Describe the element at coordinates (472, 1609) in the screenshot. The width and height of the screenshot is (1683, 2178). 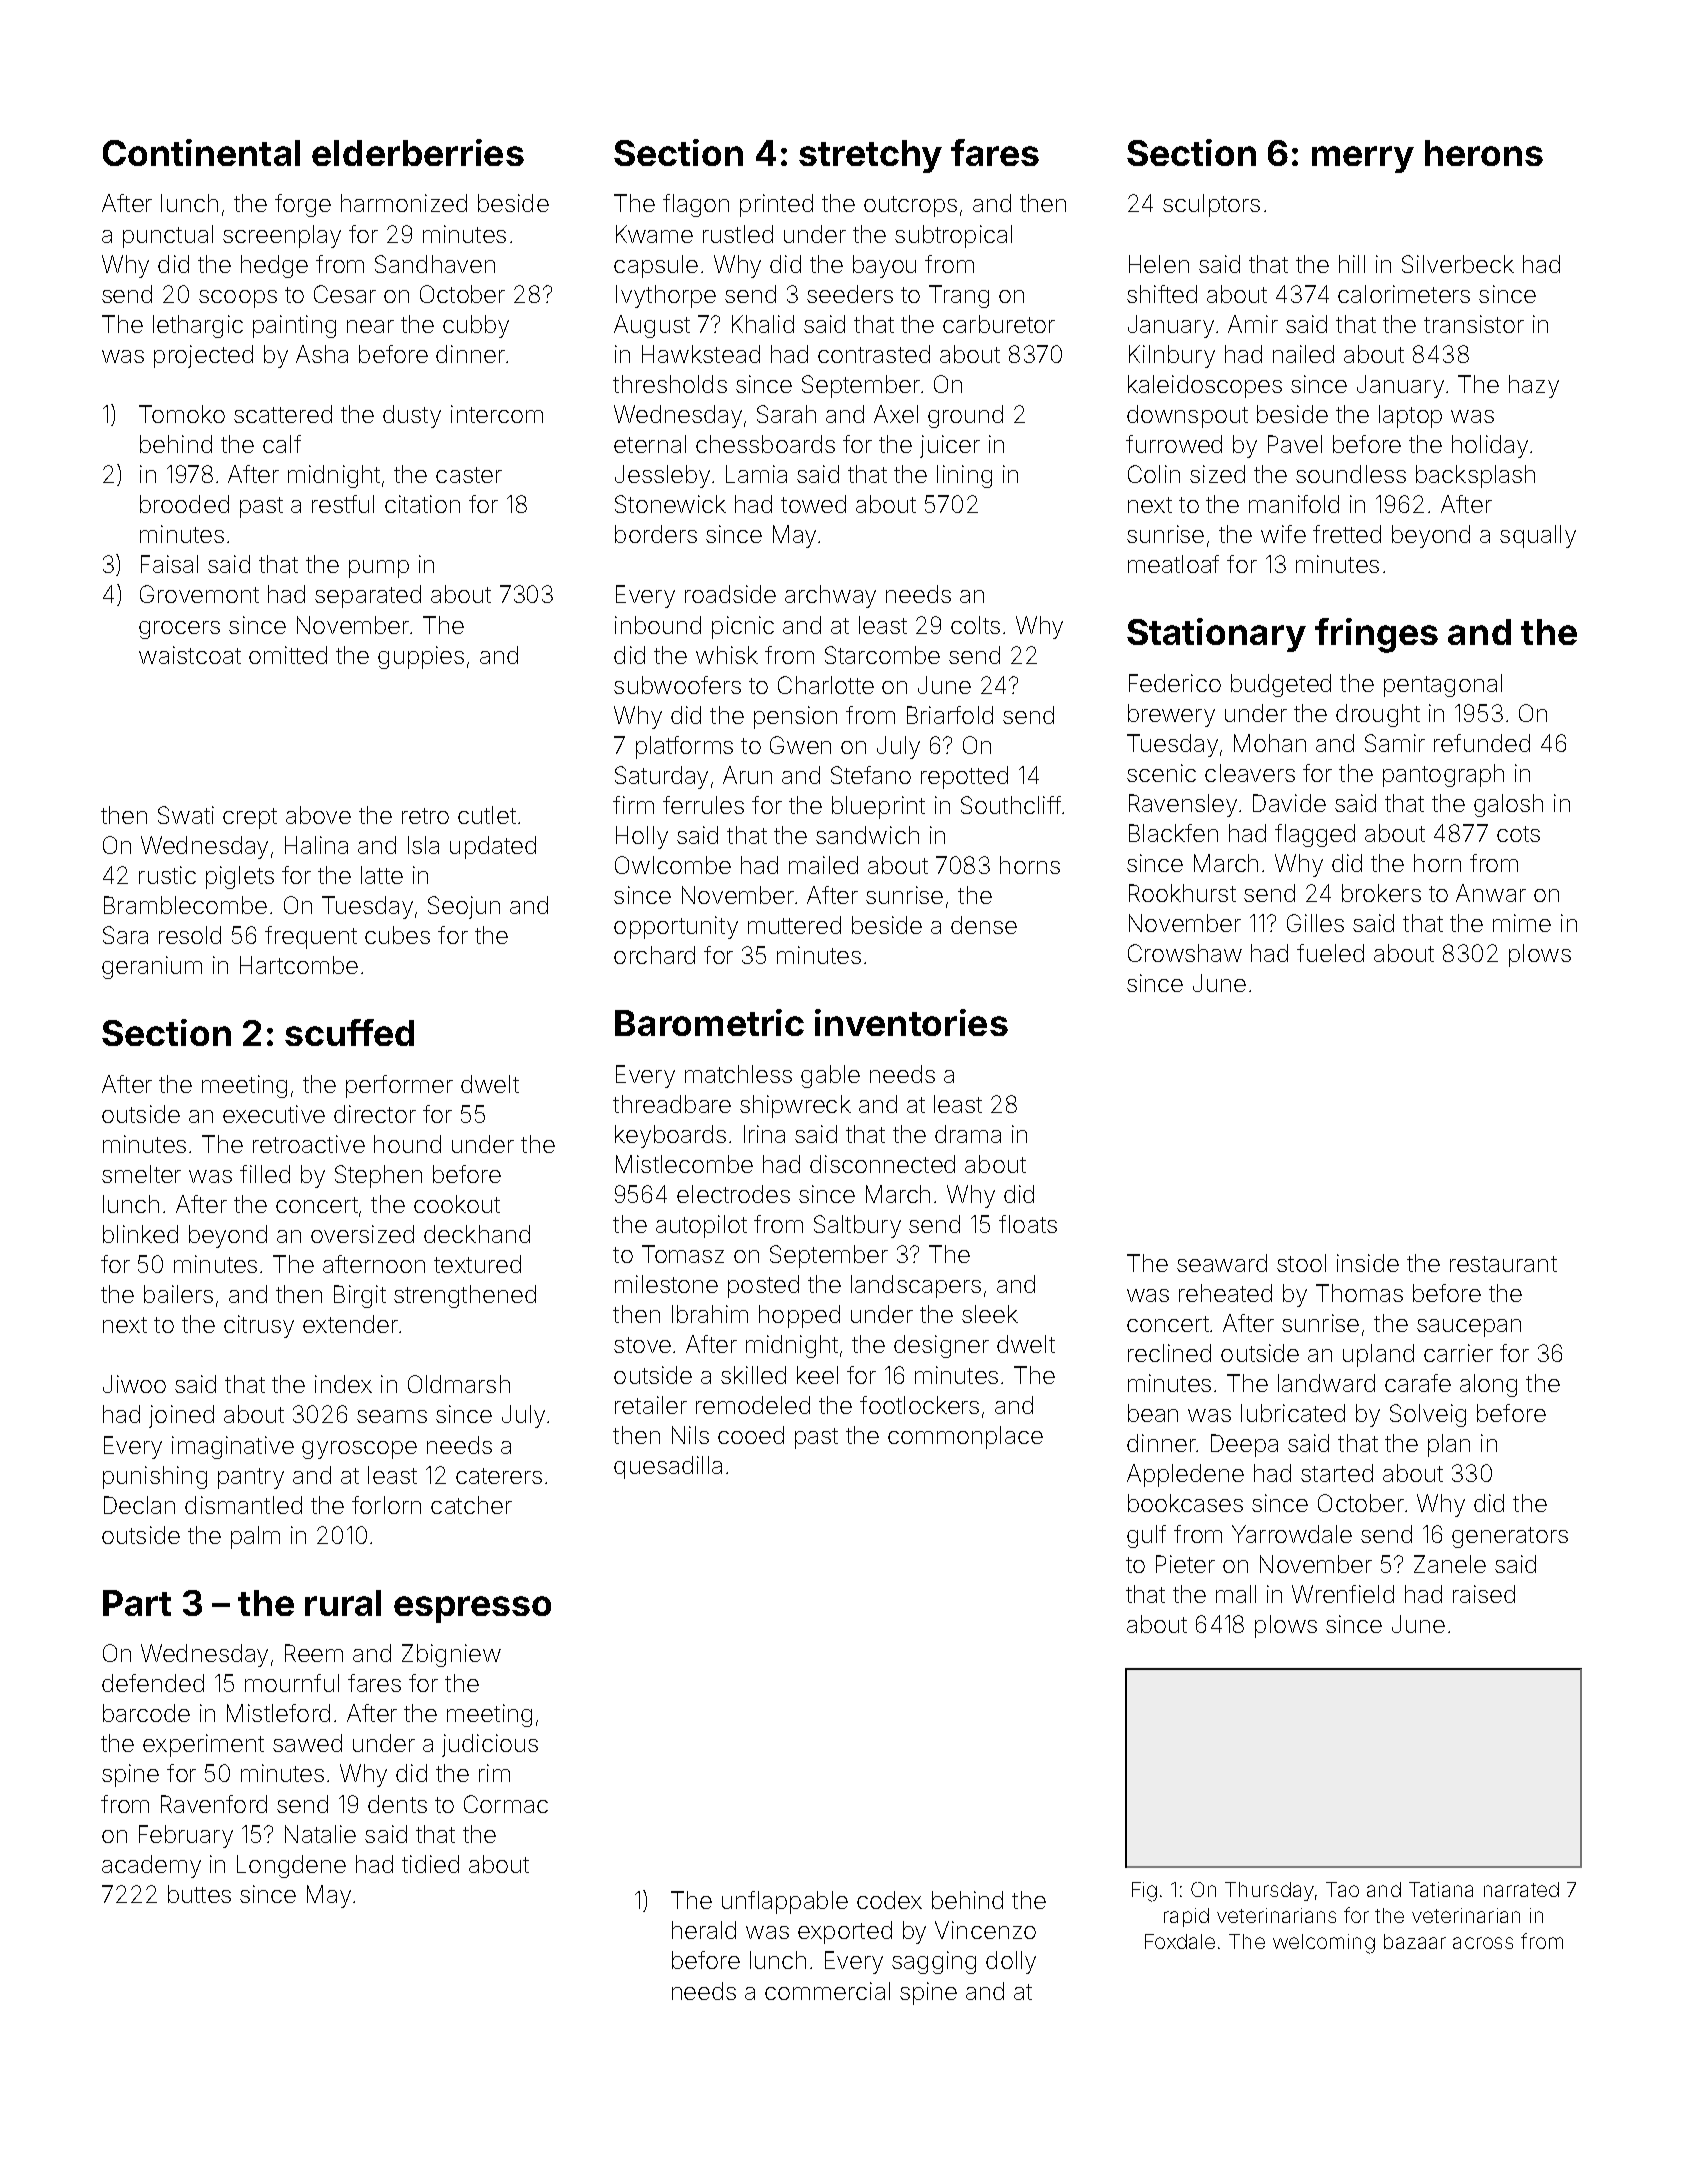
I see `espresso` at that location.
